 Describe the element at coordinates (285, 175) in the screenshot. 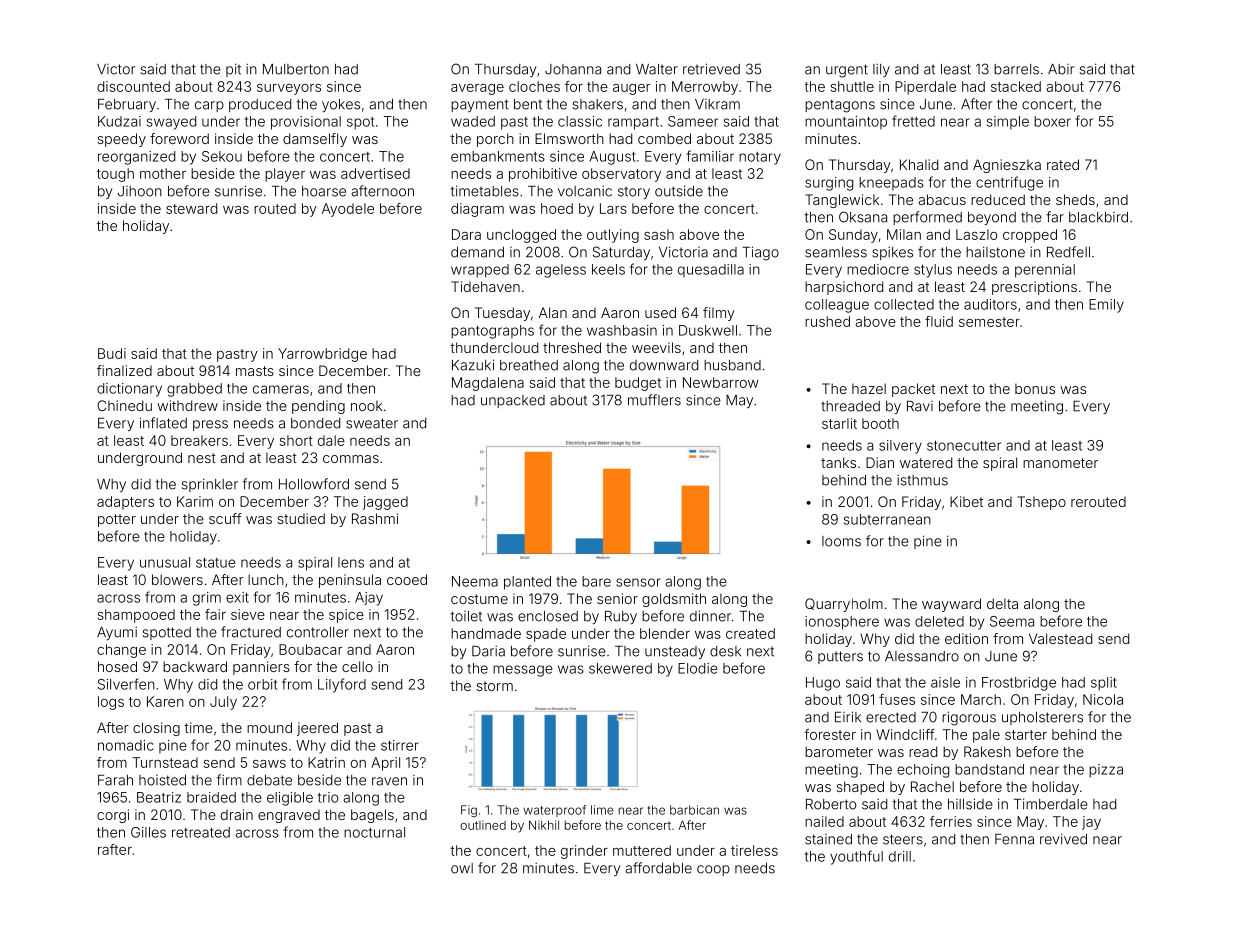

I see `player` at that location.
